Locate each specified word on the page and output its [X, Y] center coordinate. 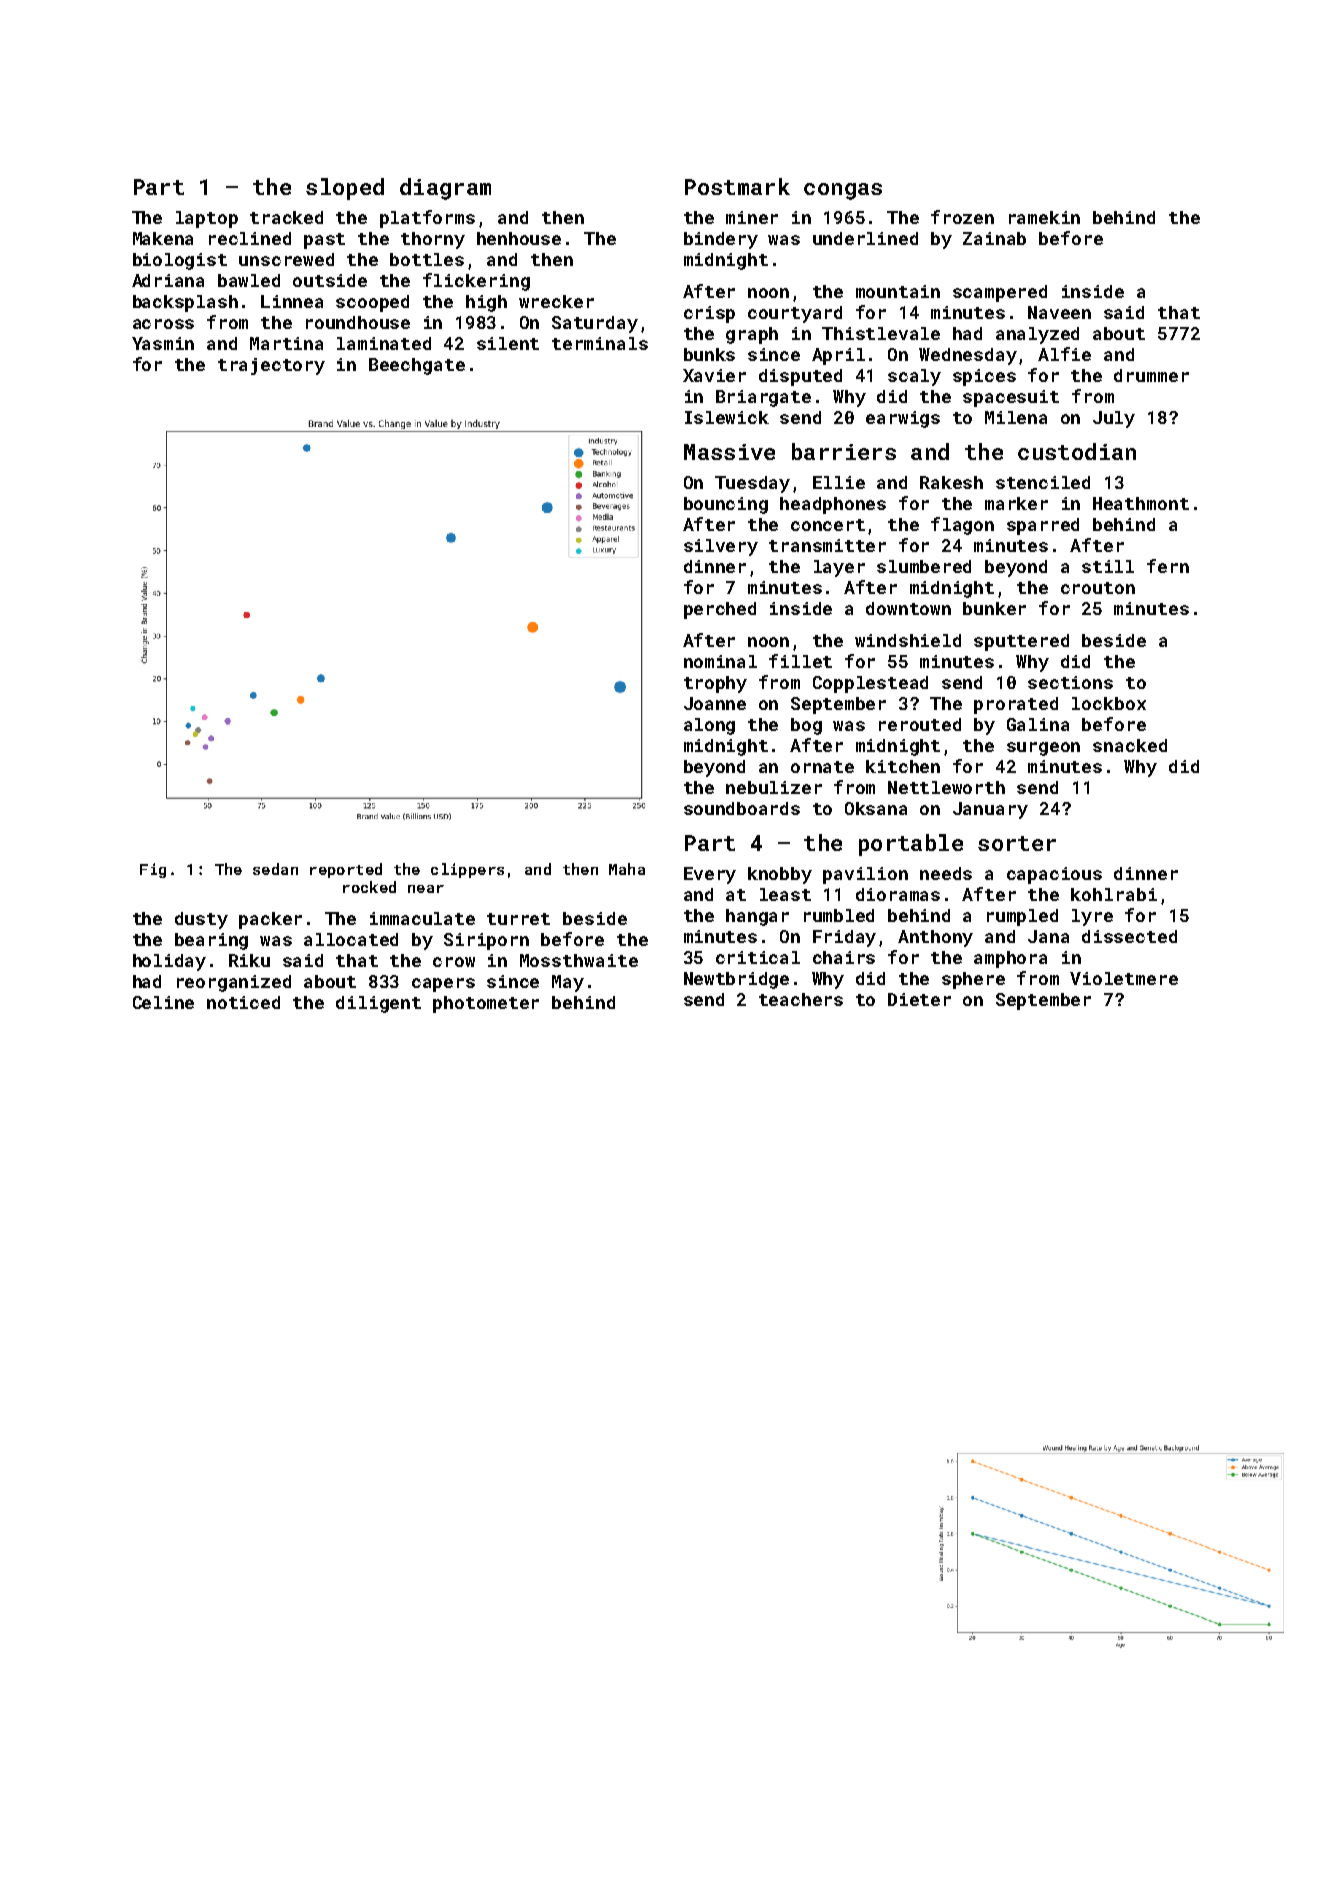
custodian [1077, 451]
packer [270, 920]
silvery [721, 547]
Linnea [292, 301]
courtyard [795, 314]
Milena [1016, 417]
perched [720, 610]
